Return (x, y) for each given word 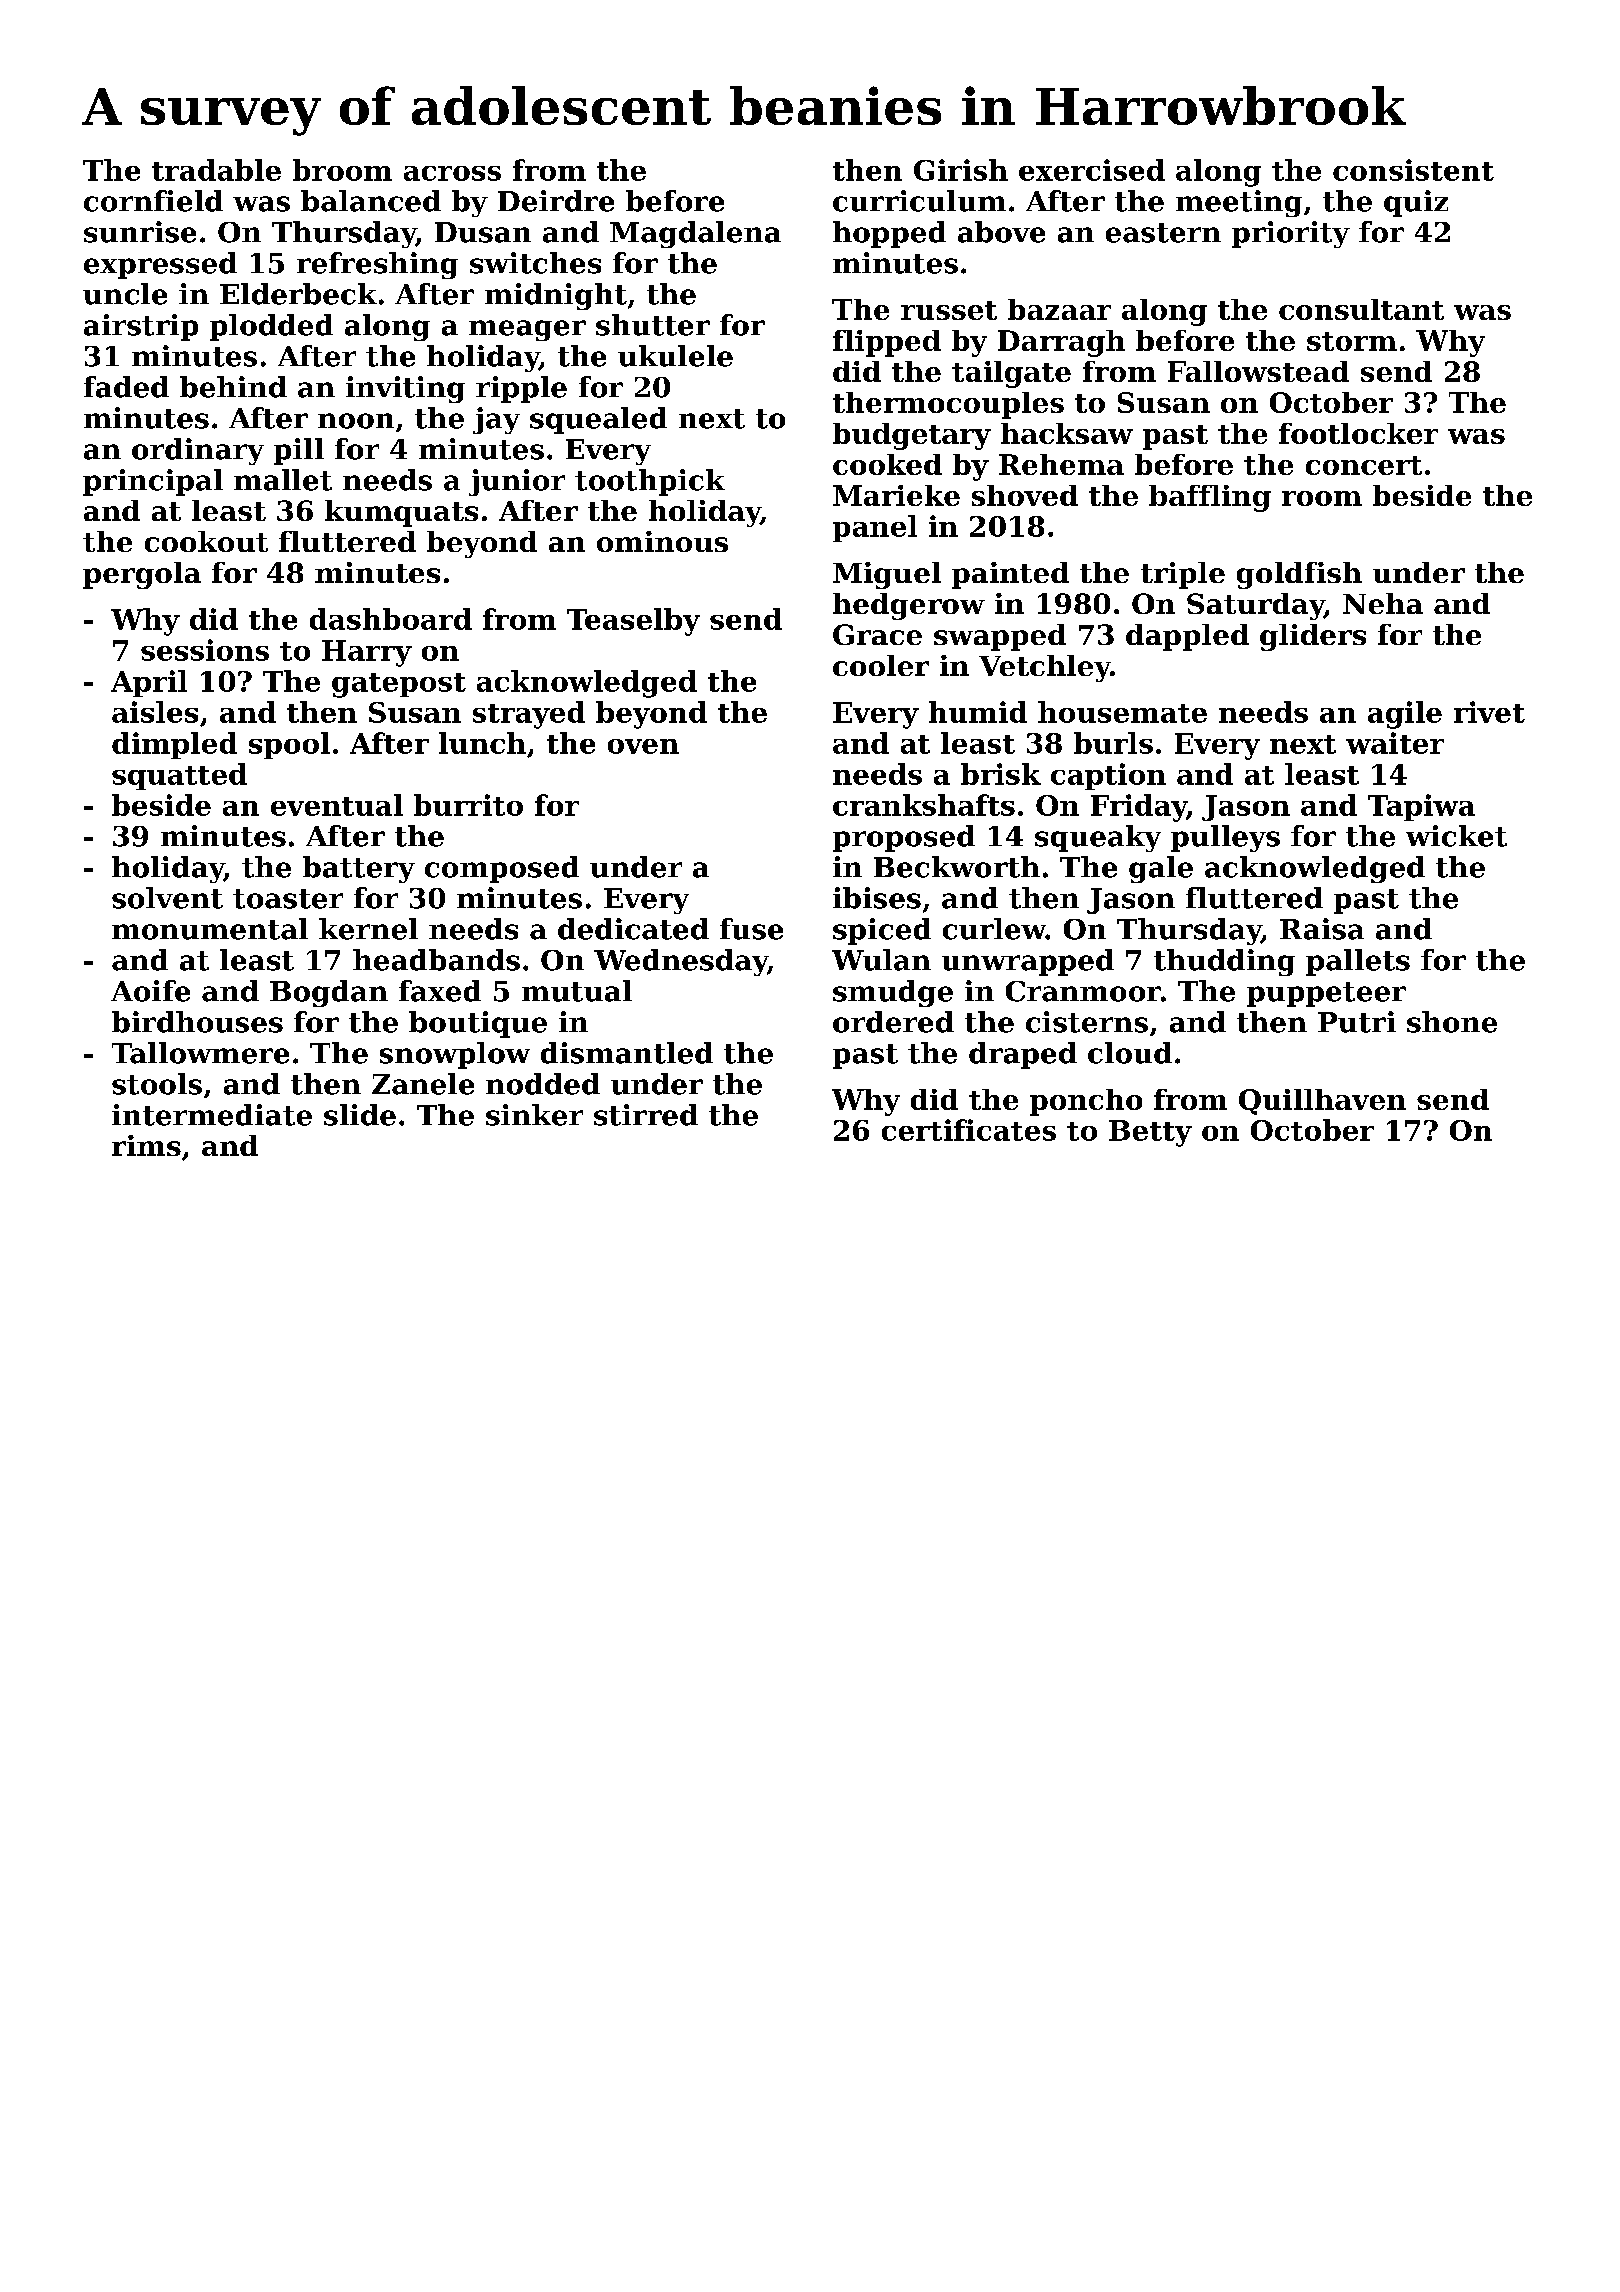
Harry (367, 653)
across (452, 173)
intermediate (212, 1115)
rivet (1489, 712)
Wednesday (681, 962)
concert (1364, 465)
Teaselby (633, 622)
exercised (1092, 170)
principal (153, 482)
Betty (1150, 1133)
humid (978, 712)
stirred (646, 1115)
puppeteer (1326, 994)
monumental (210, 929)
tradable (216, 170)
